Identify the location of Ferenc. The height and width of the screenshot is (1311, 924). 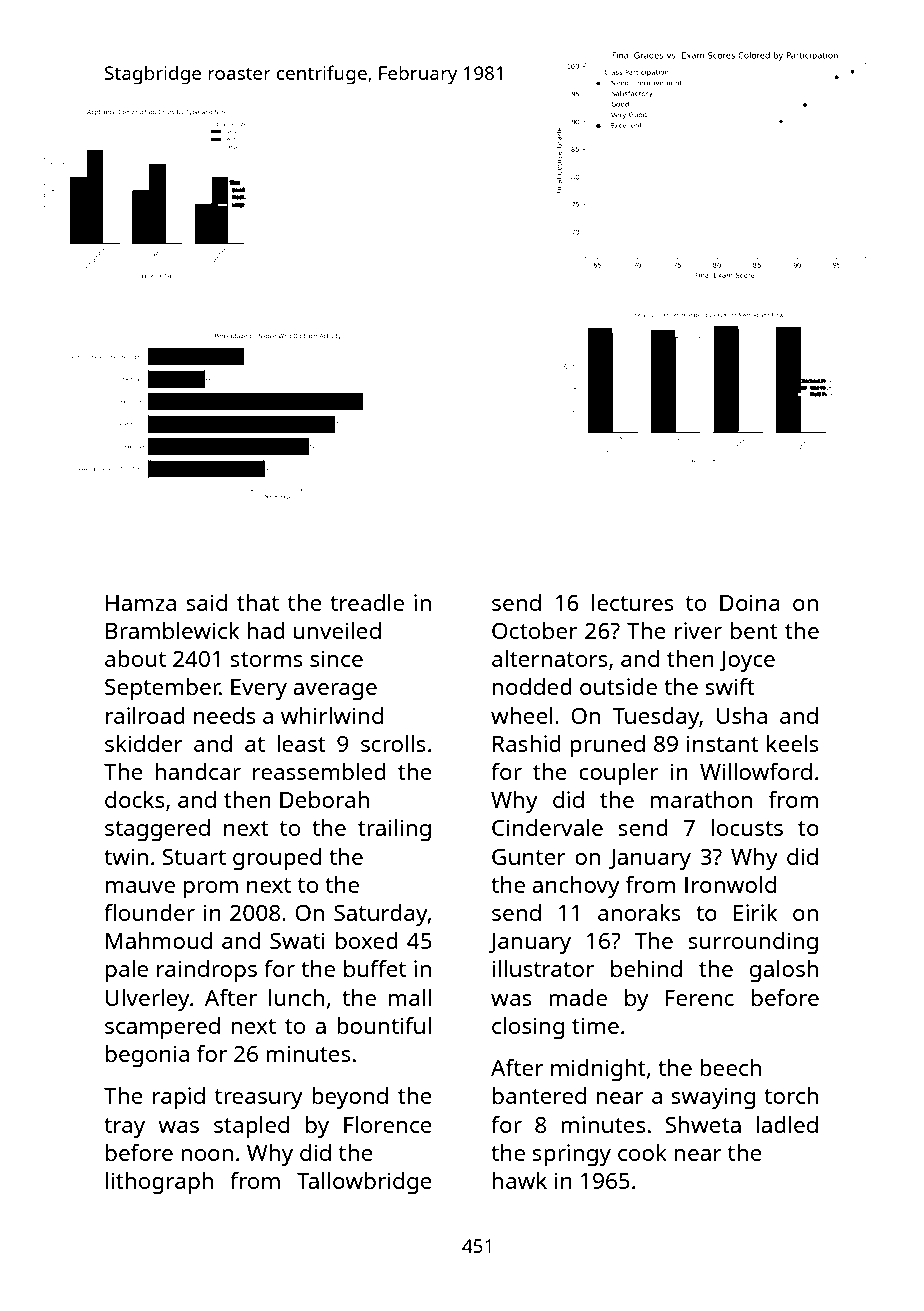
(700, 997).
